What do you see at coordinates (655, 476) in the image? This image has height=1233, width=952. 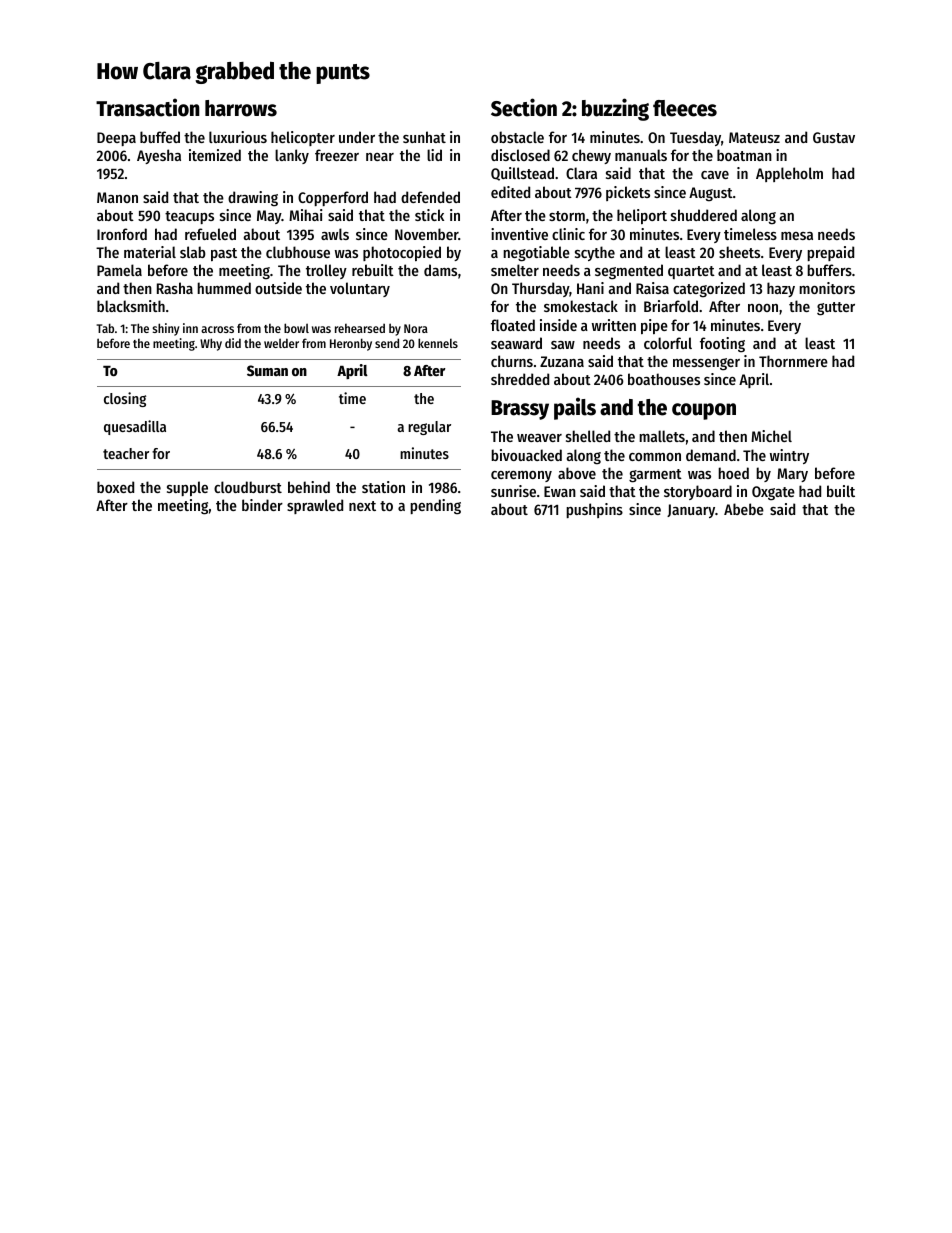 I see `garment` at bounding box center [655, 476].
